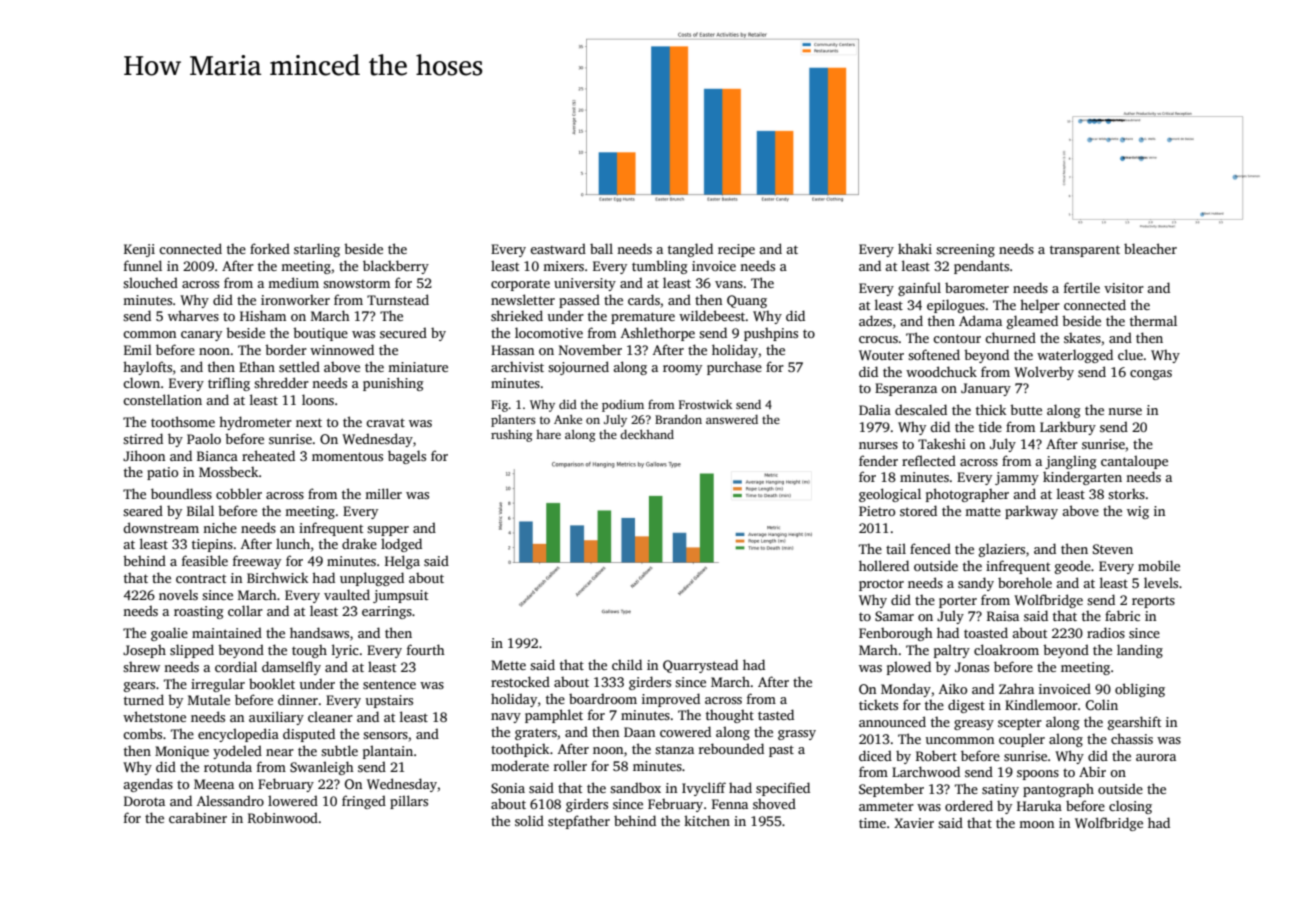 The width and height of the image is (1308, 924). Describe the element at coordinates (270, 248) in the image. I see `forked` at that location.
